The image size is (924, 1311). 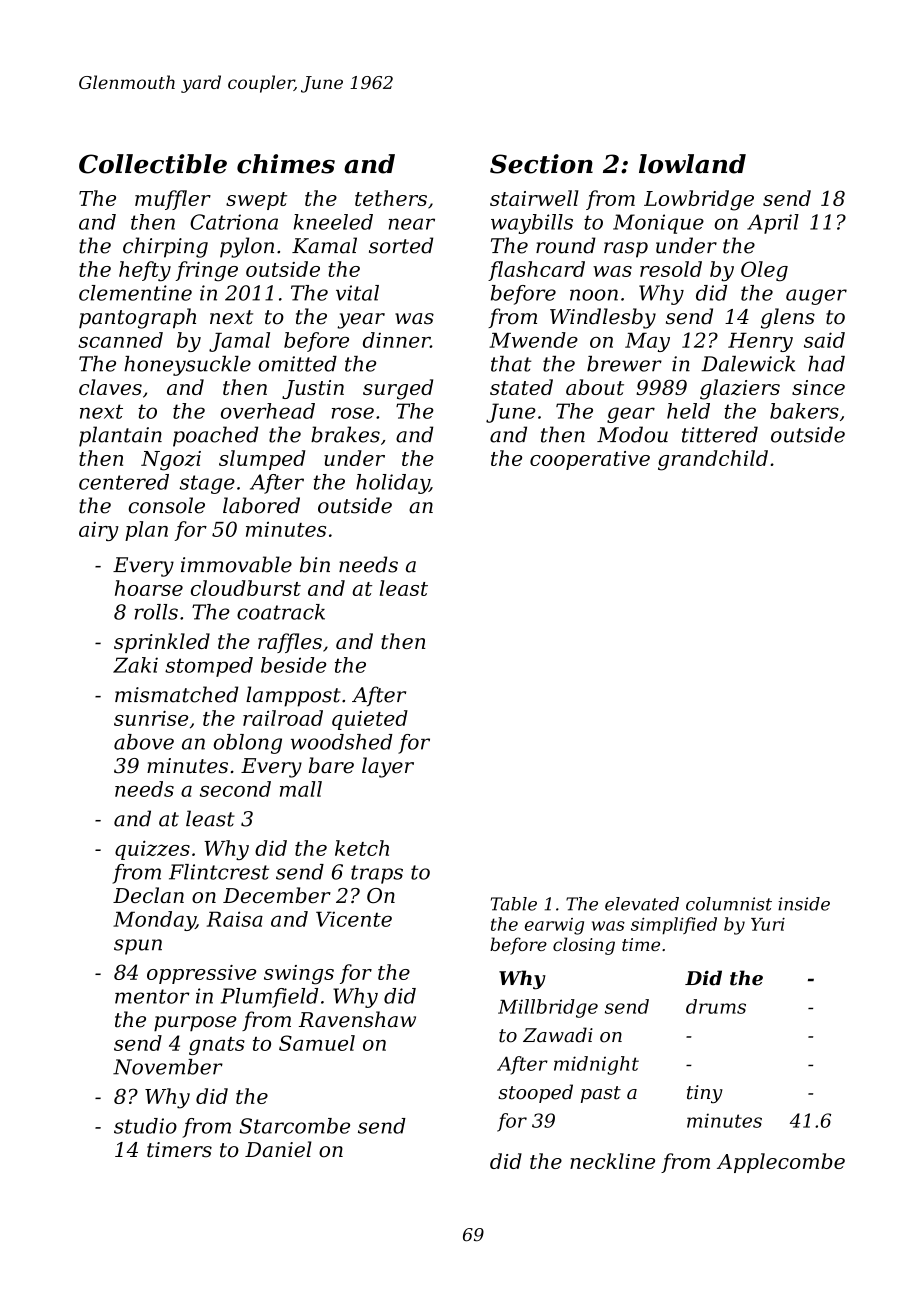 I want to click on lamppost, so click(x=293, y=696).
